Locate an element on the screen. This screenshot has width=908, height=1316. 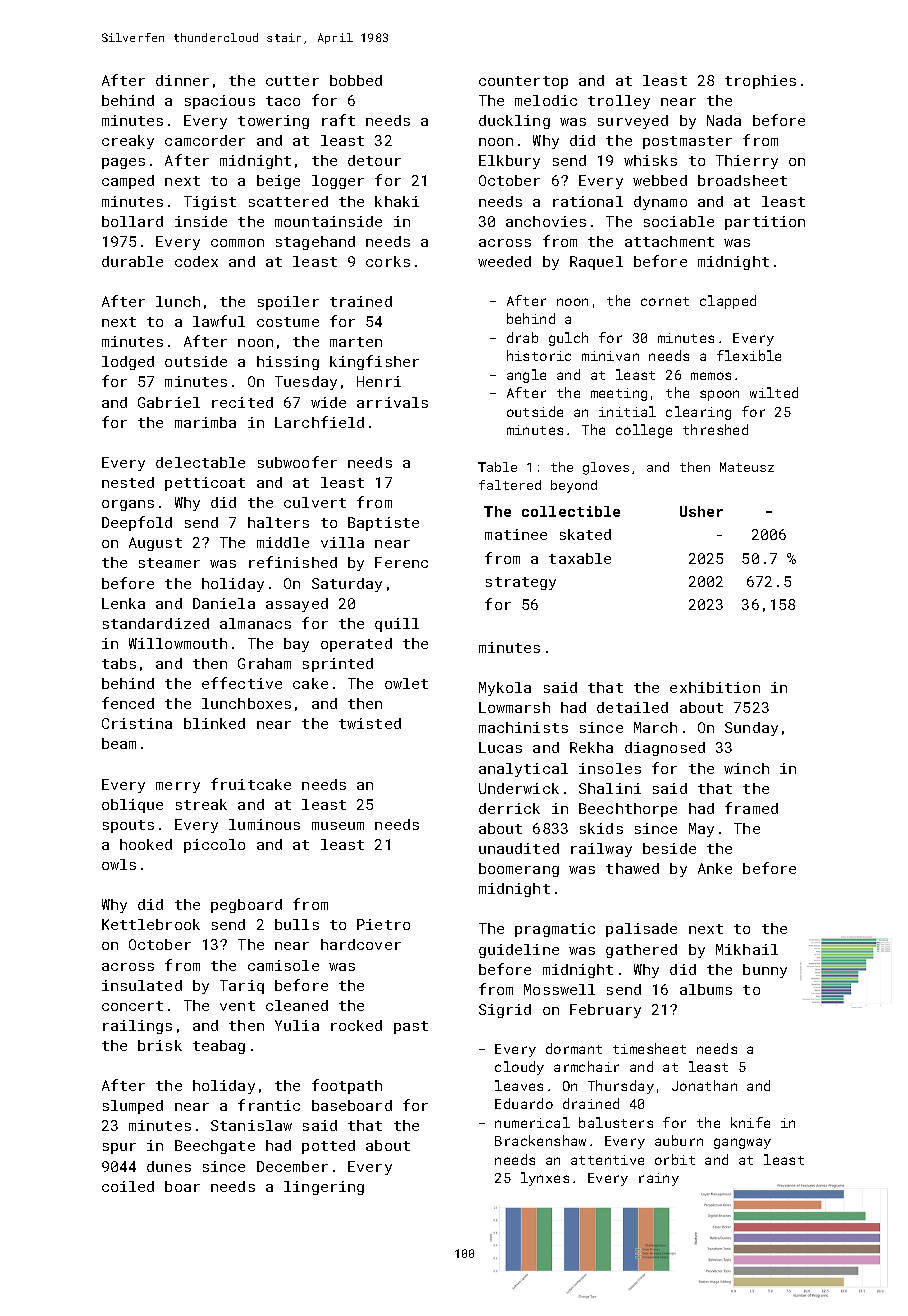
bobbed is located at coordinates (356, 80).
